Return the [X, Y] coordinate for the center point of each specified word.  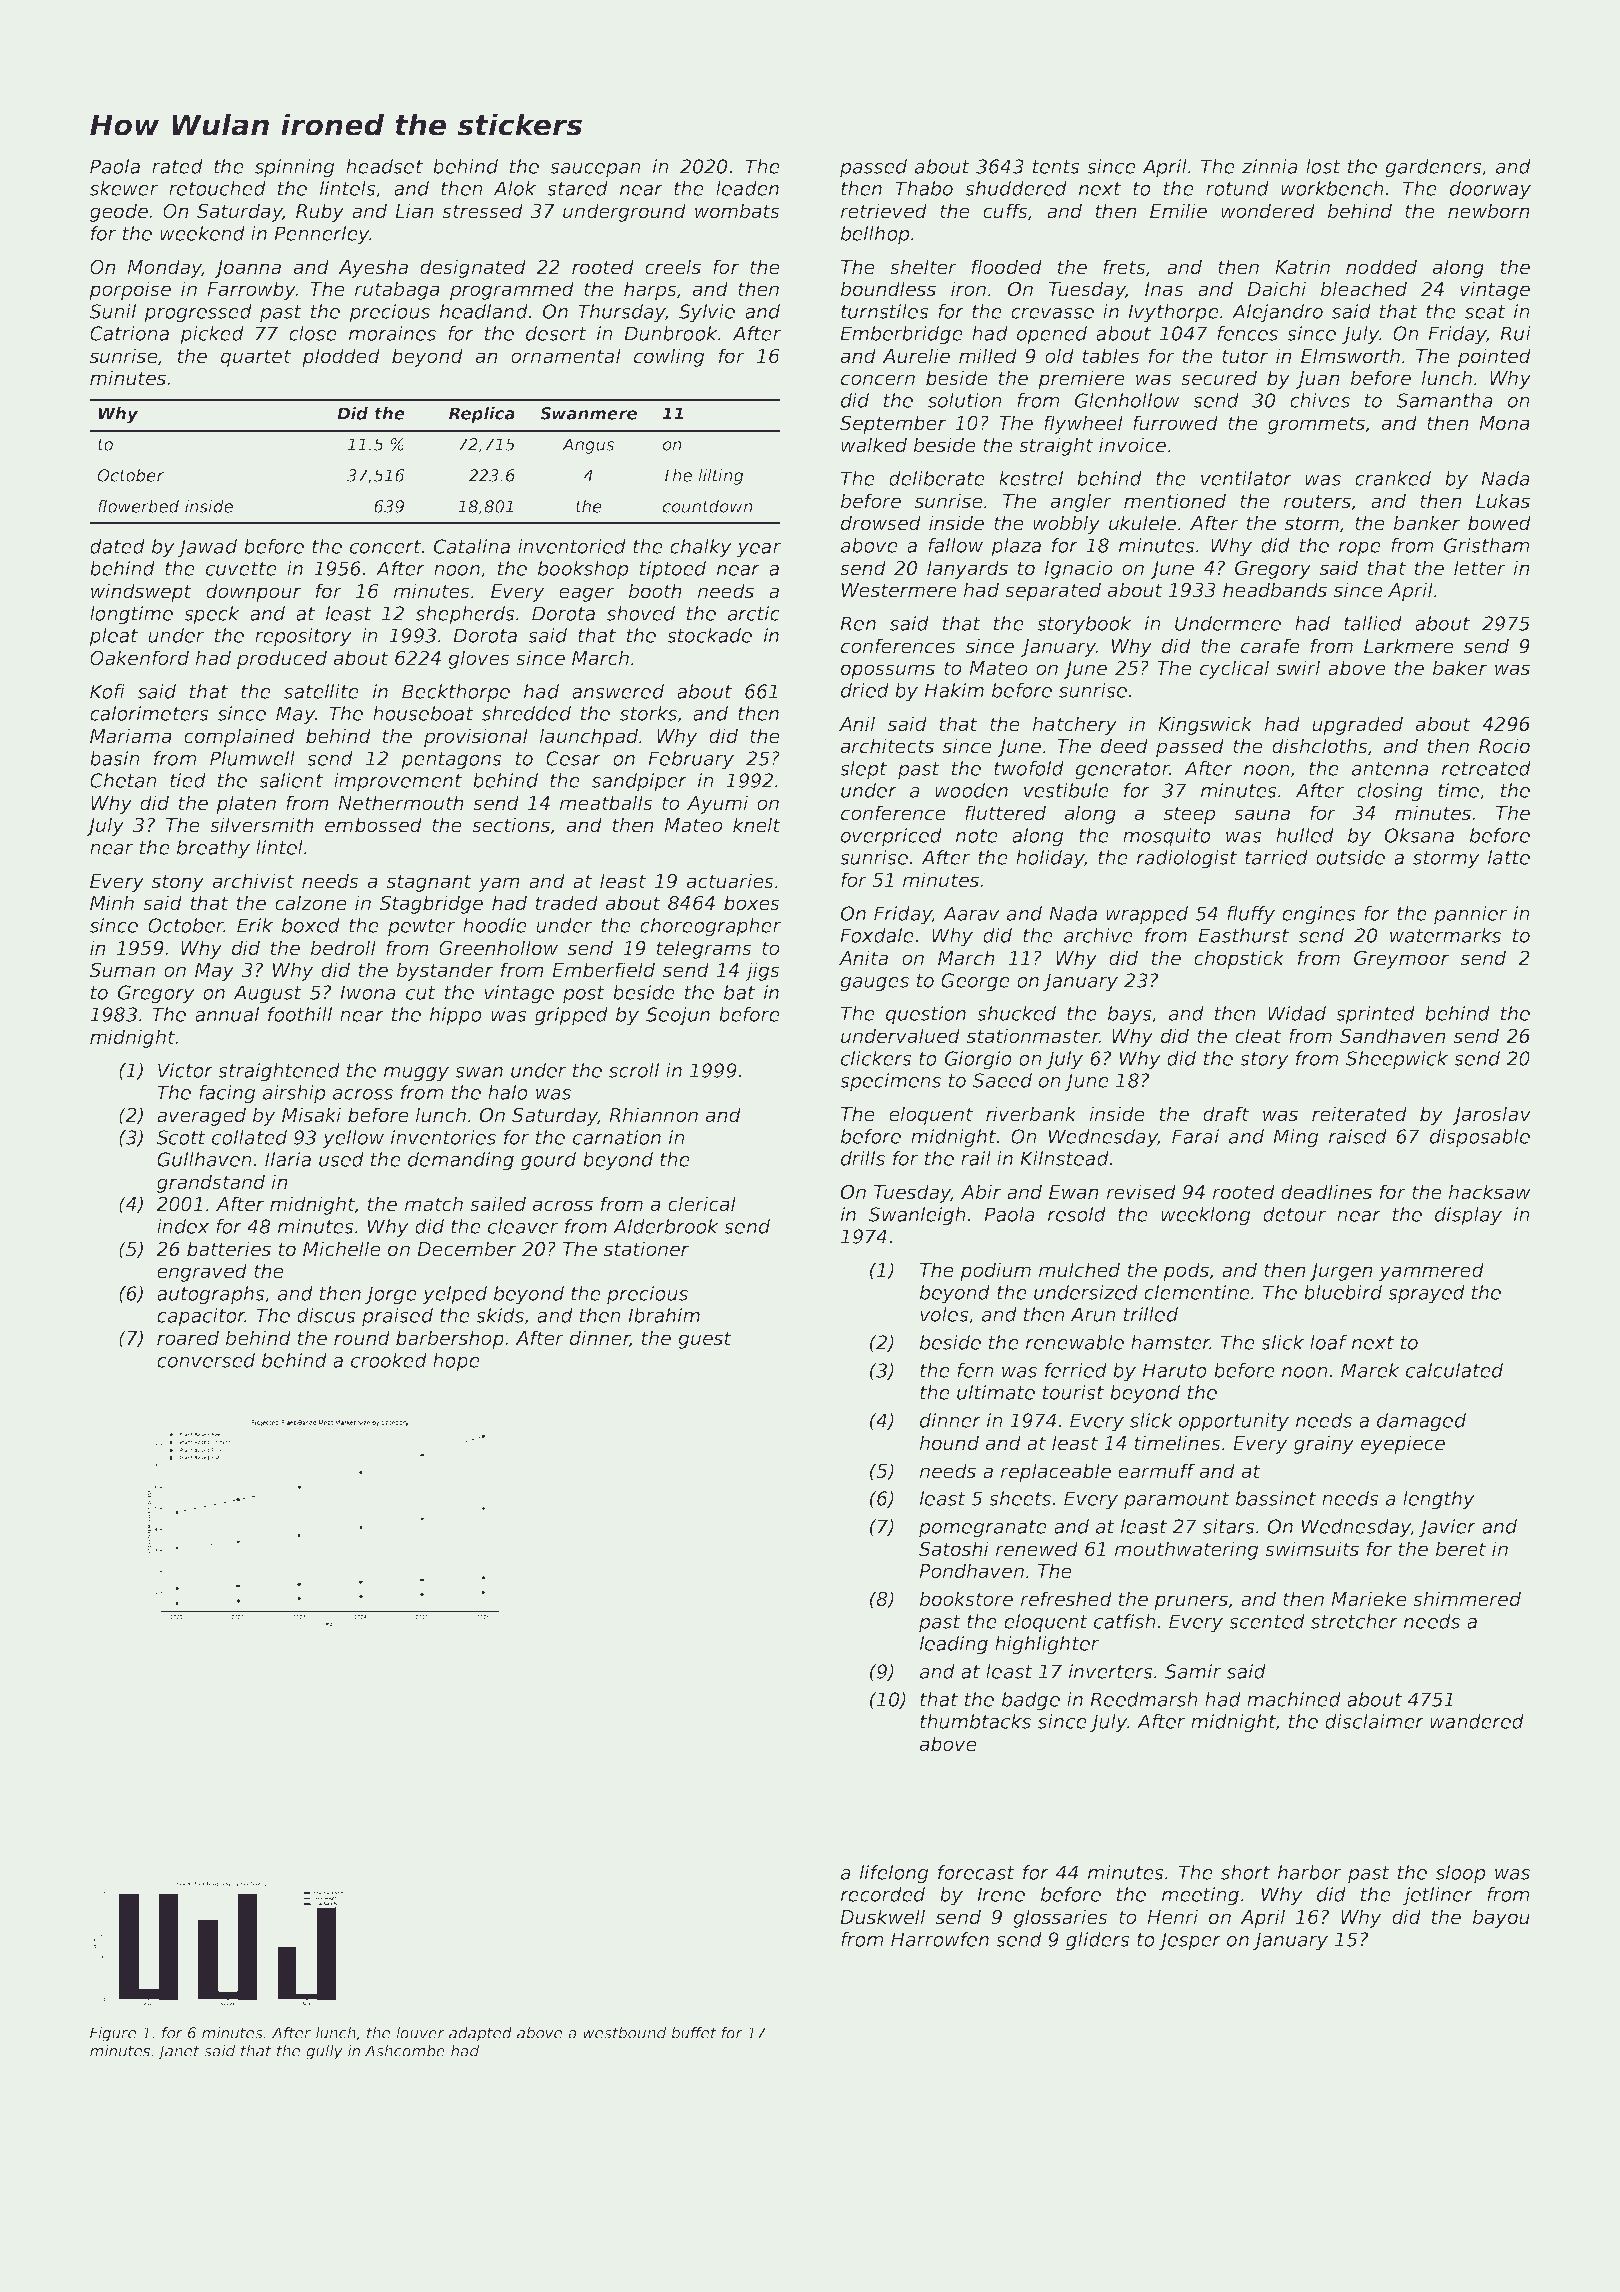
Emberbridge [901, 335]
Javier [1447, 1528]
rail [976, 1158]
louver [420, 2033]
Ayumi [717, 804]
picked [212, 335]
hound [949, 1443]
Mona [1504, 423]
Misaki [311, 1115]
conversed [206, 1360]
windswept [141, 592]
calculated [1454, 1370]
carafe [1270, 646]
